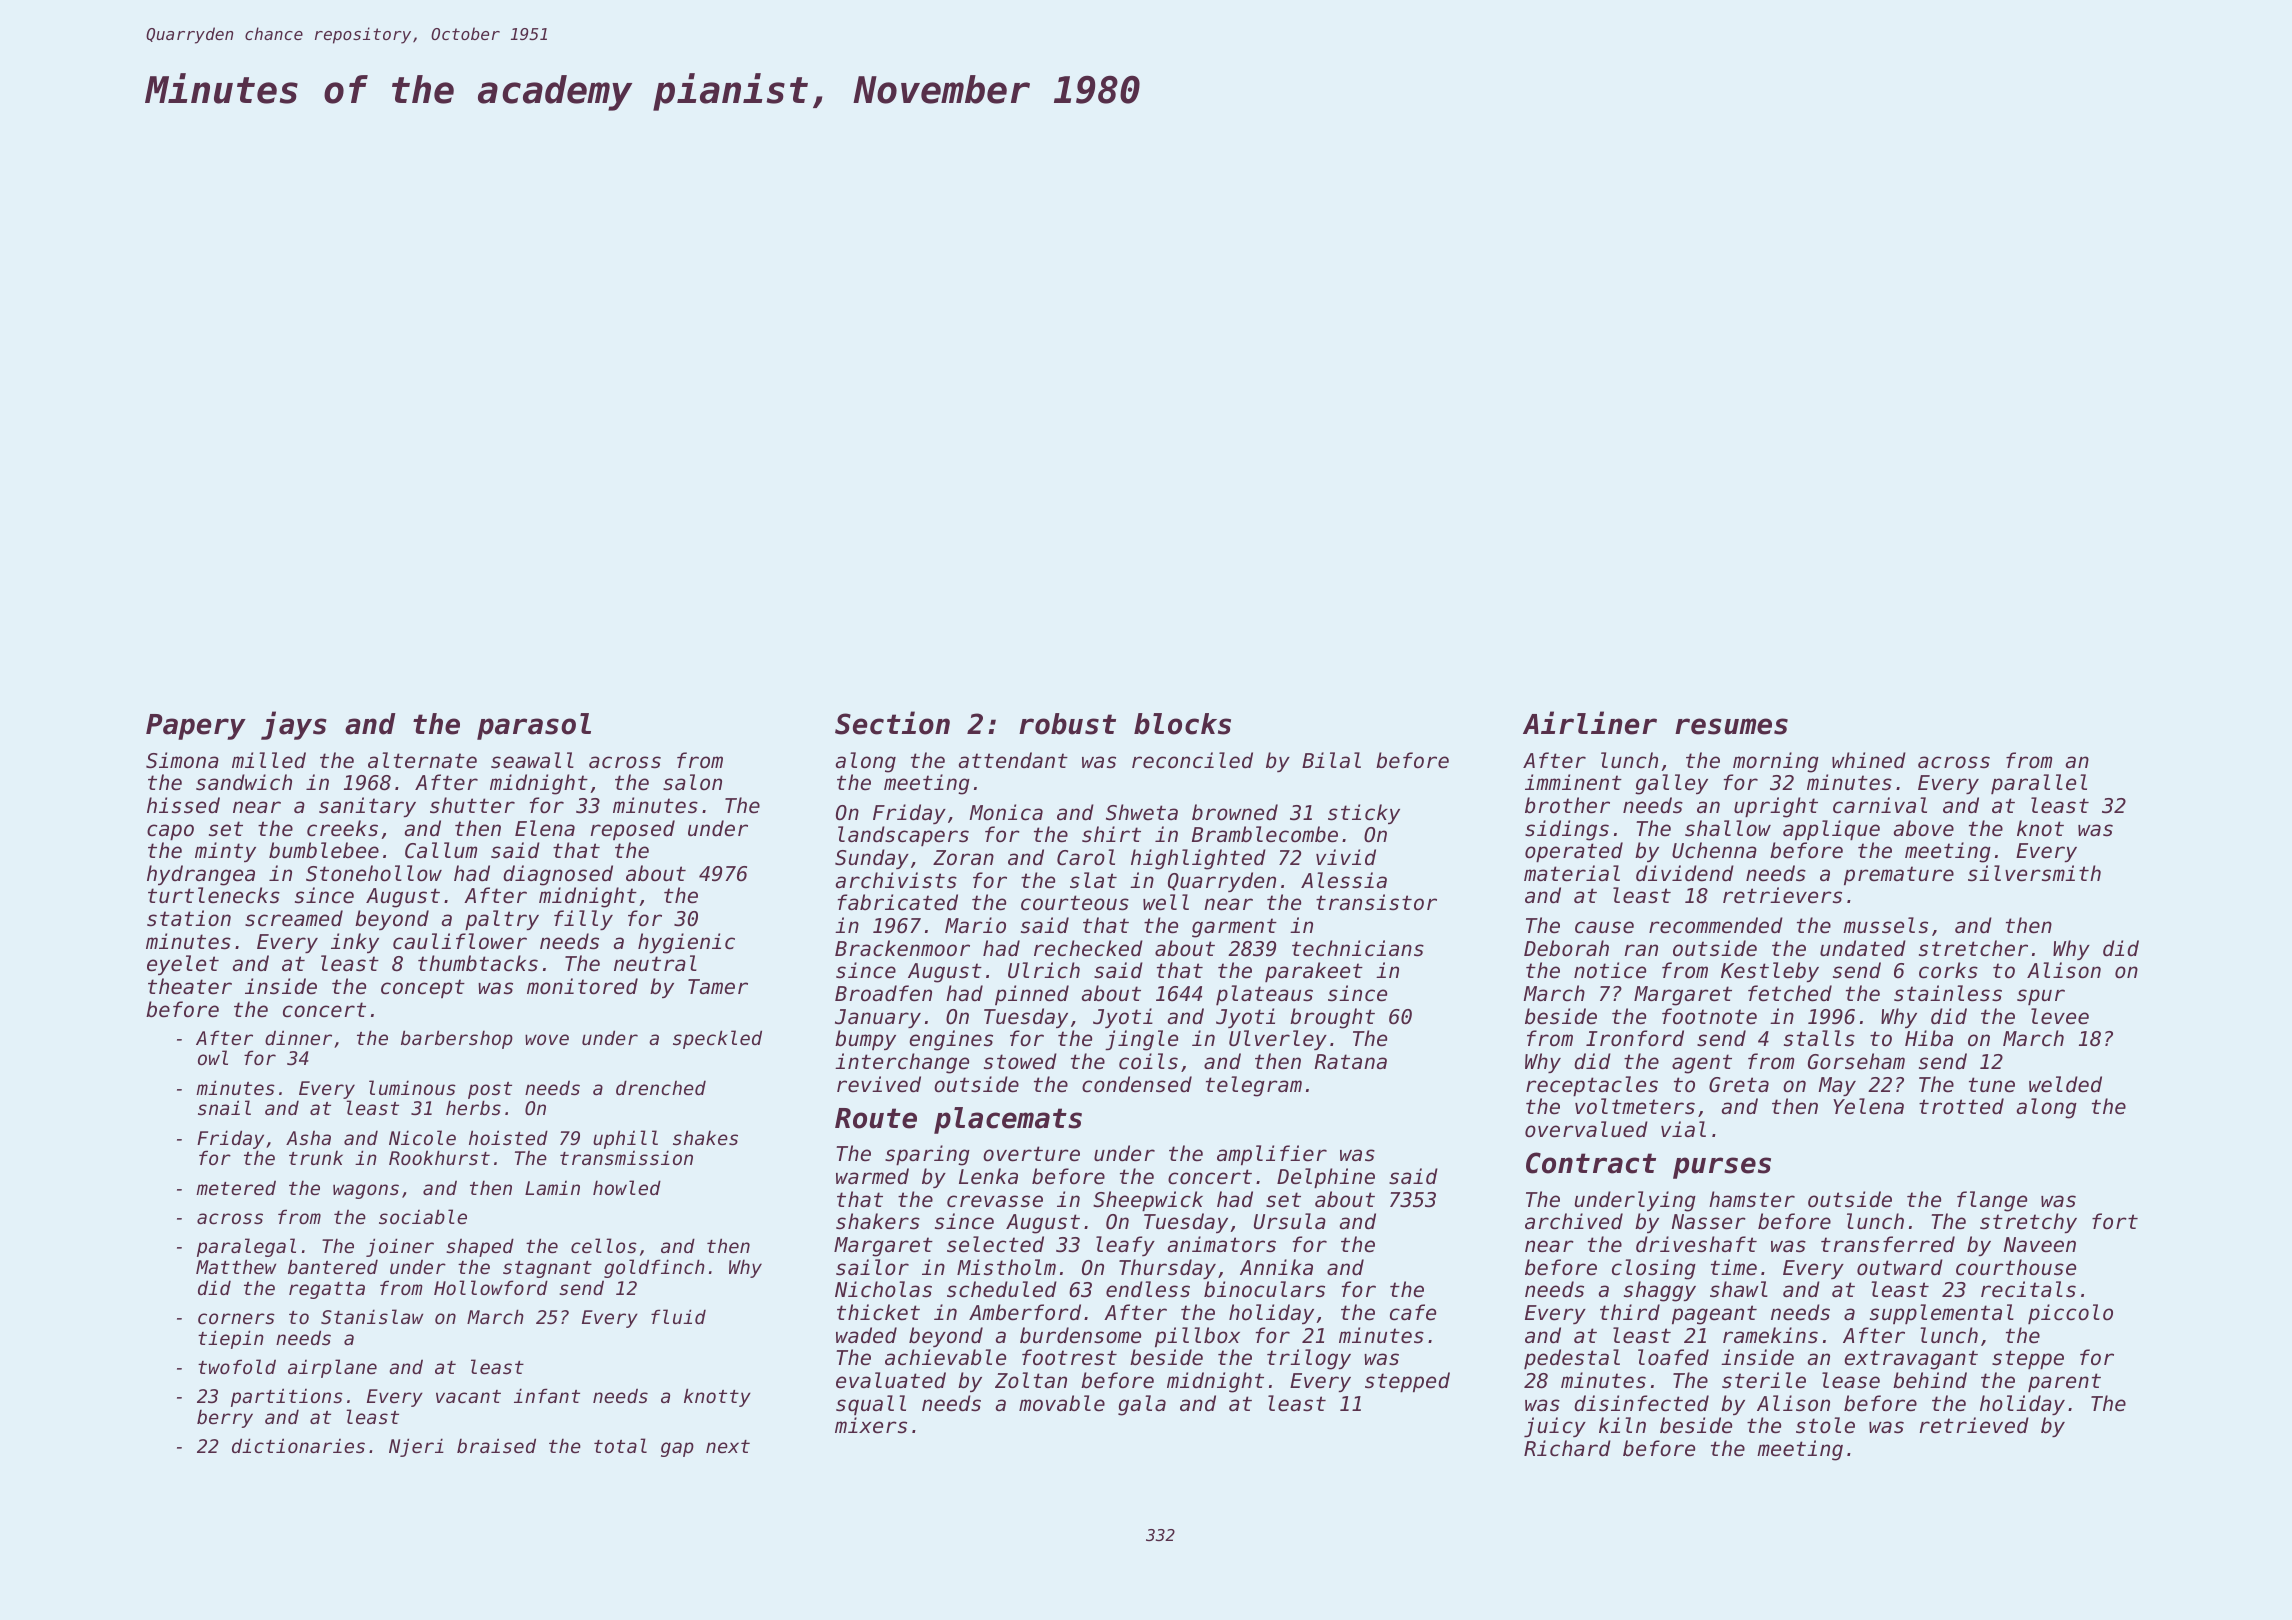 This image has height=1620, width=2292. Describe the element at coordinates (1722, 1168) in the image. I see `purses` at that location.
